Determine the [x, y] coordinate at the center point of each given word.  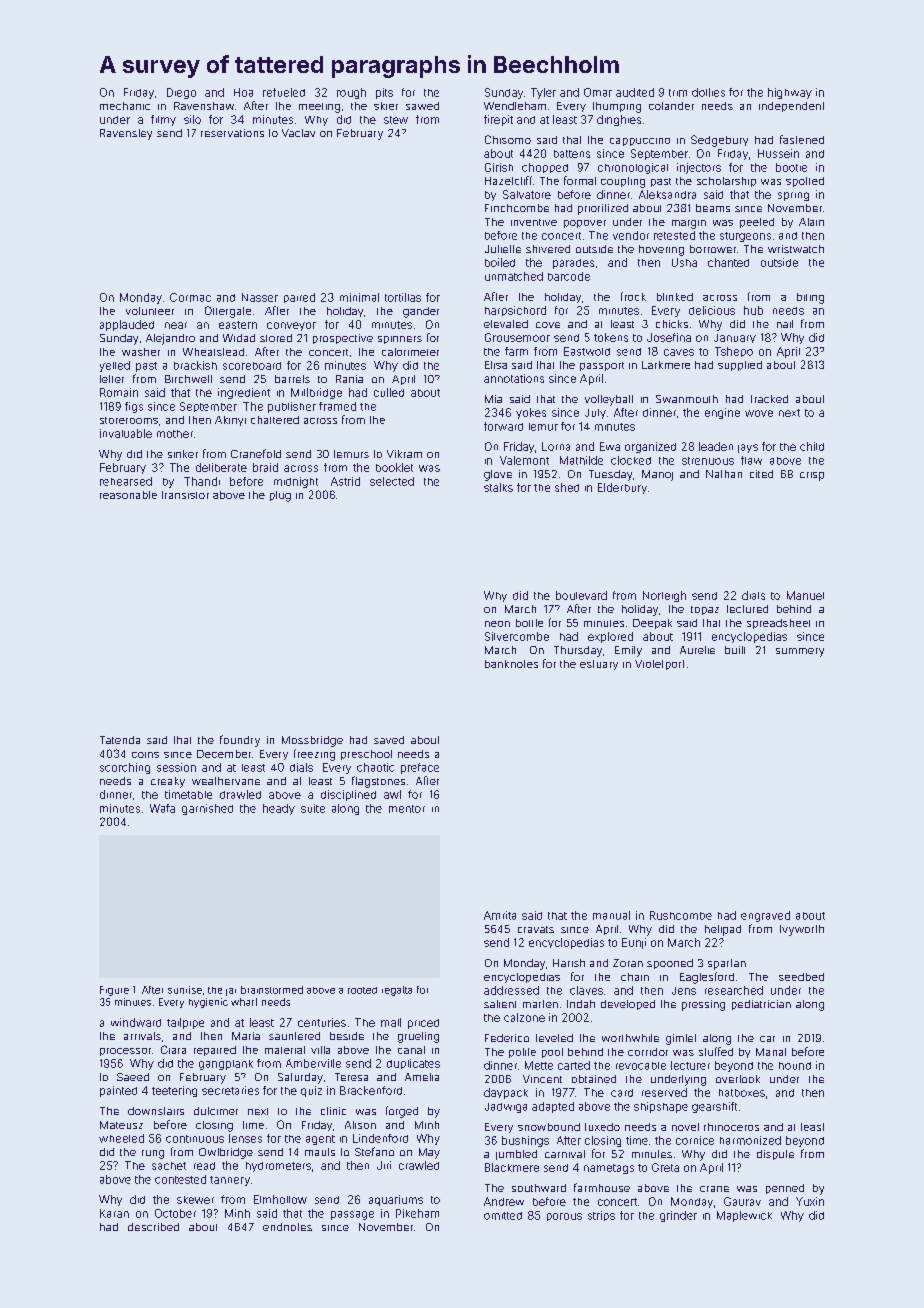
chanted [728, 262]
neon [497, 624]
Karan [114, 1213]
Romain [119, 392]
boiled [500, 262]
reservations [232, 133]
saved [389, 740]
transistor [185, 495]
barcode [569, 276]
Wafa [162, 808]
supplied [740, 366]
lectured [747, 609]
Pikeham [417, 1213]
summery [800, 652]
